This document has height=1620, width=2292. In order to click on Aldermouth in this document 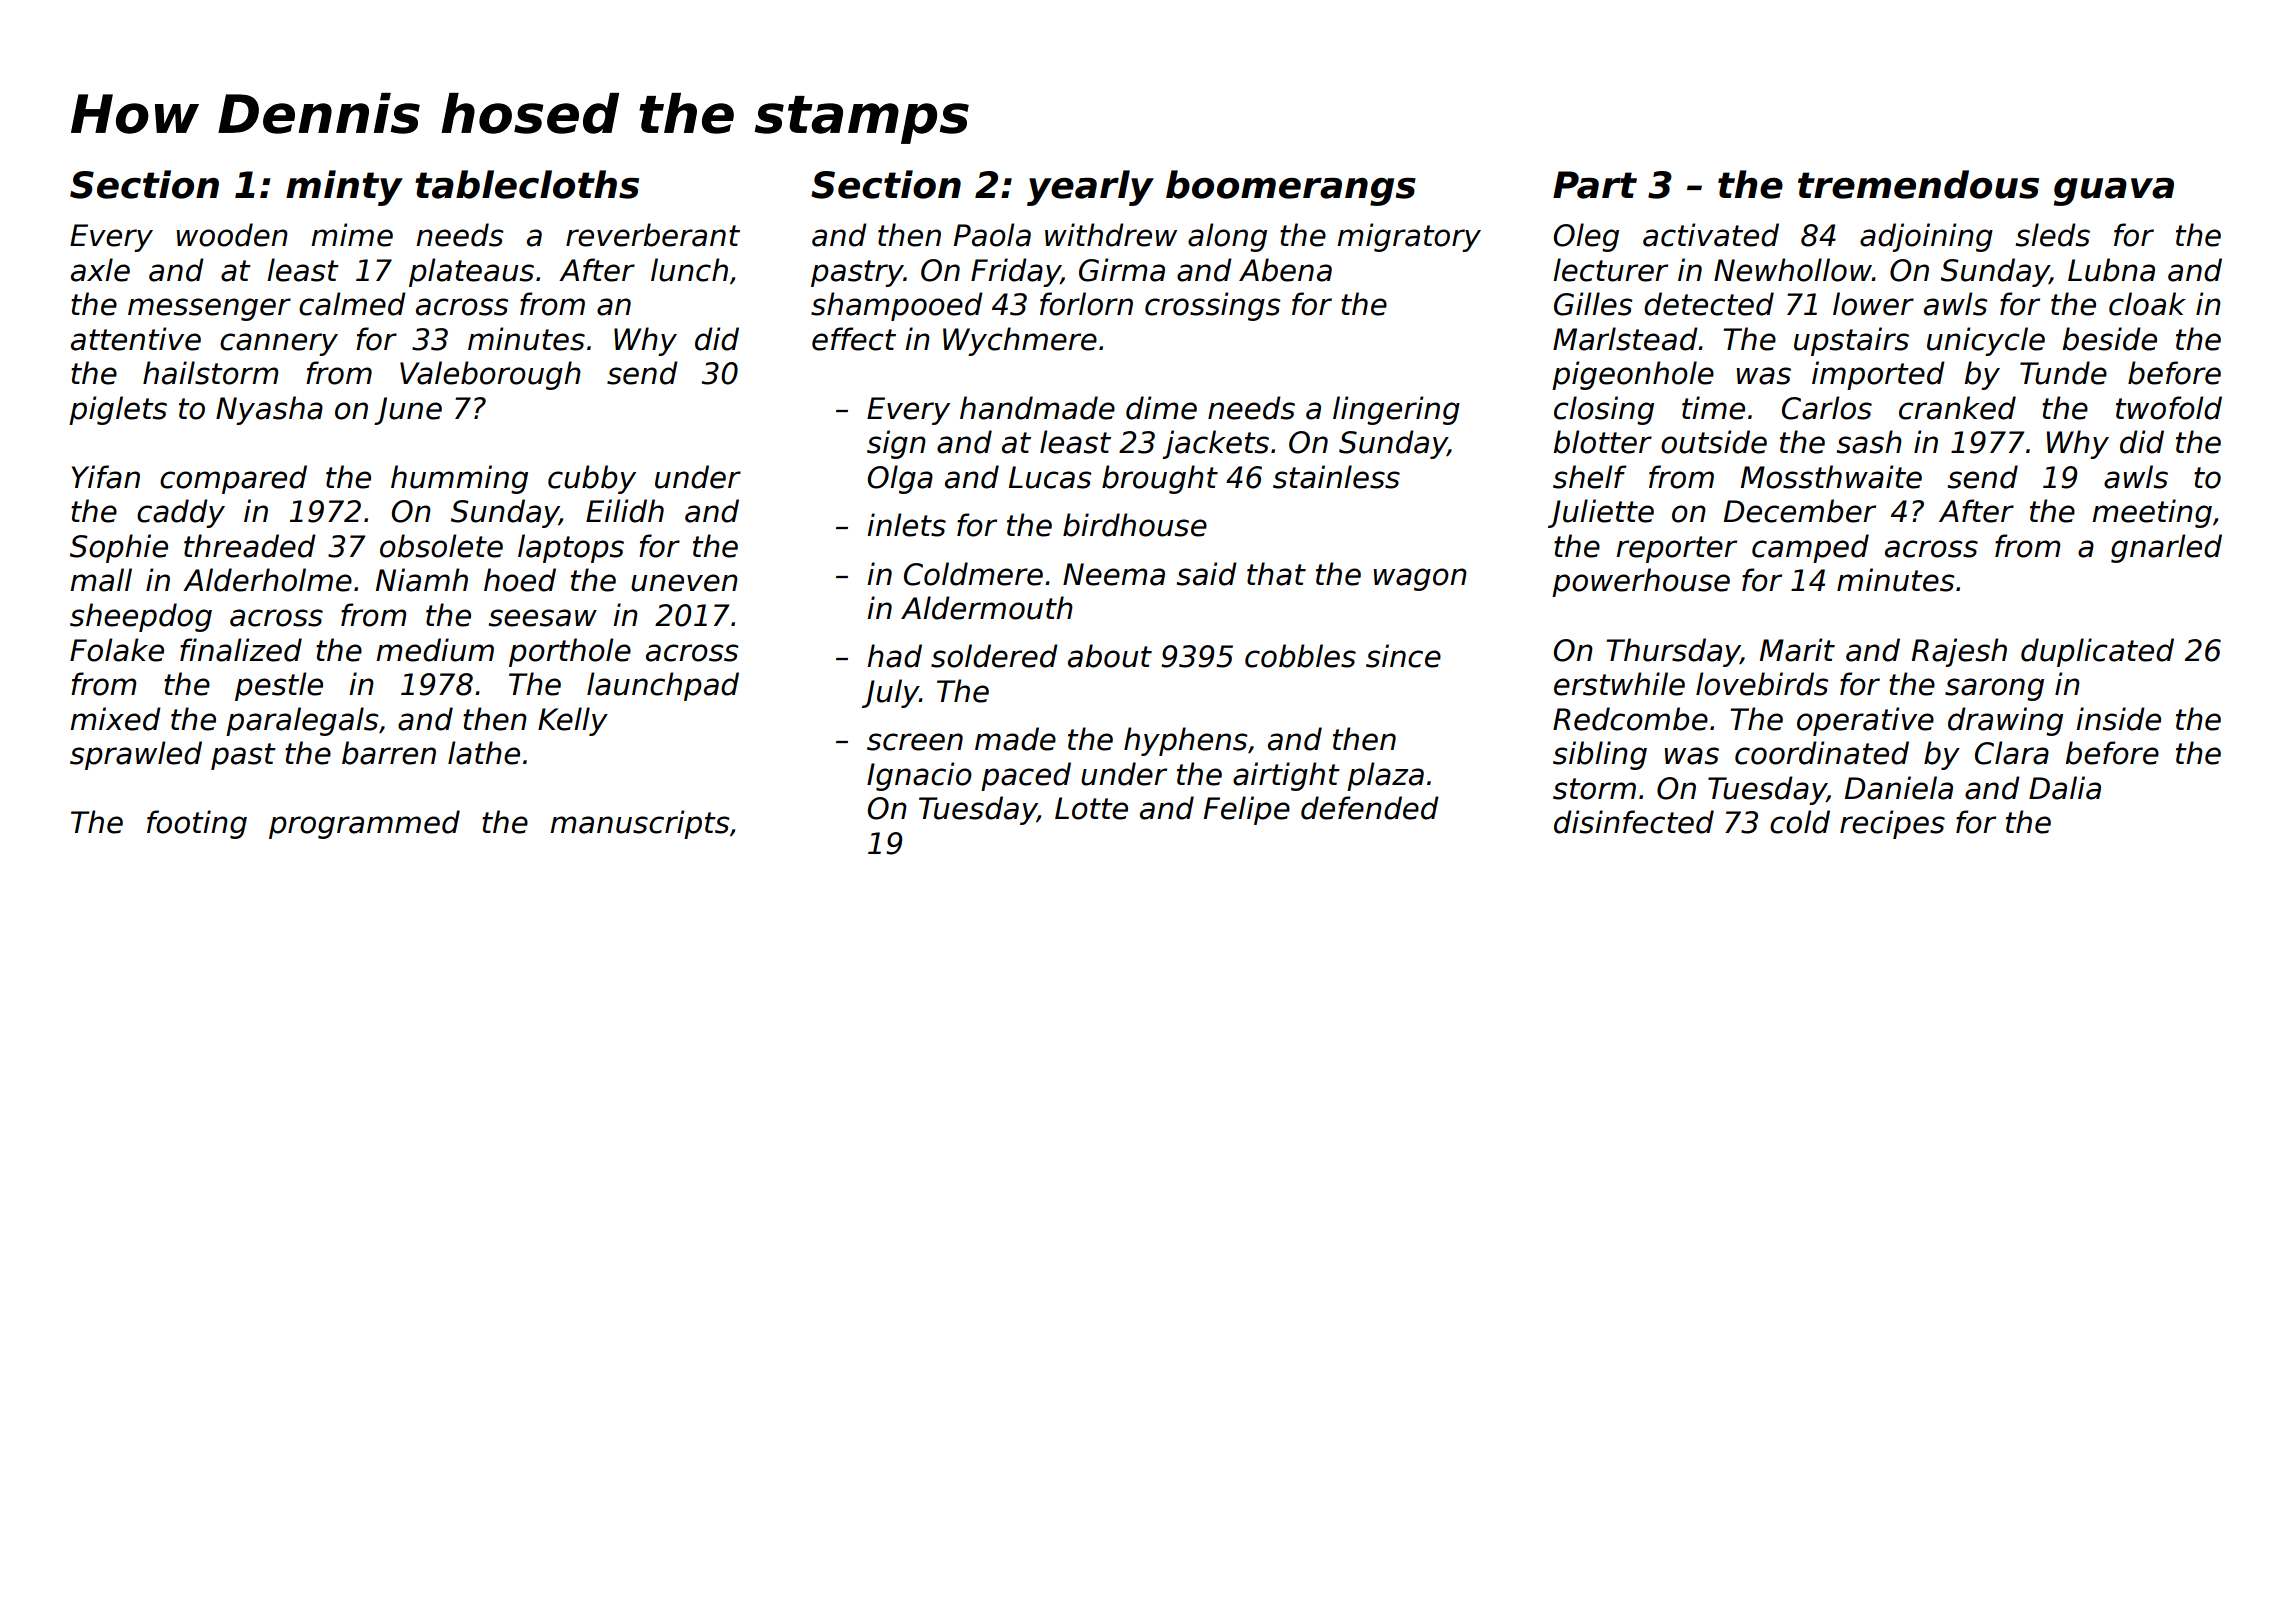, I will do `click(987, 608)`.
